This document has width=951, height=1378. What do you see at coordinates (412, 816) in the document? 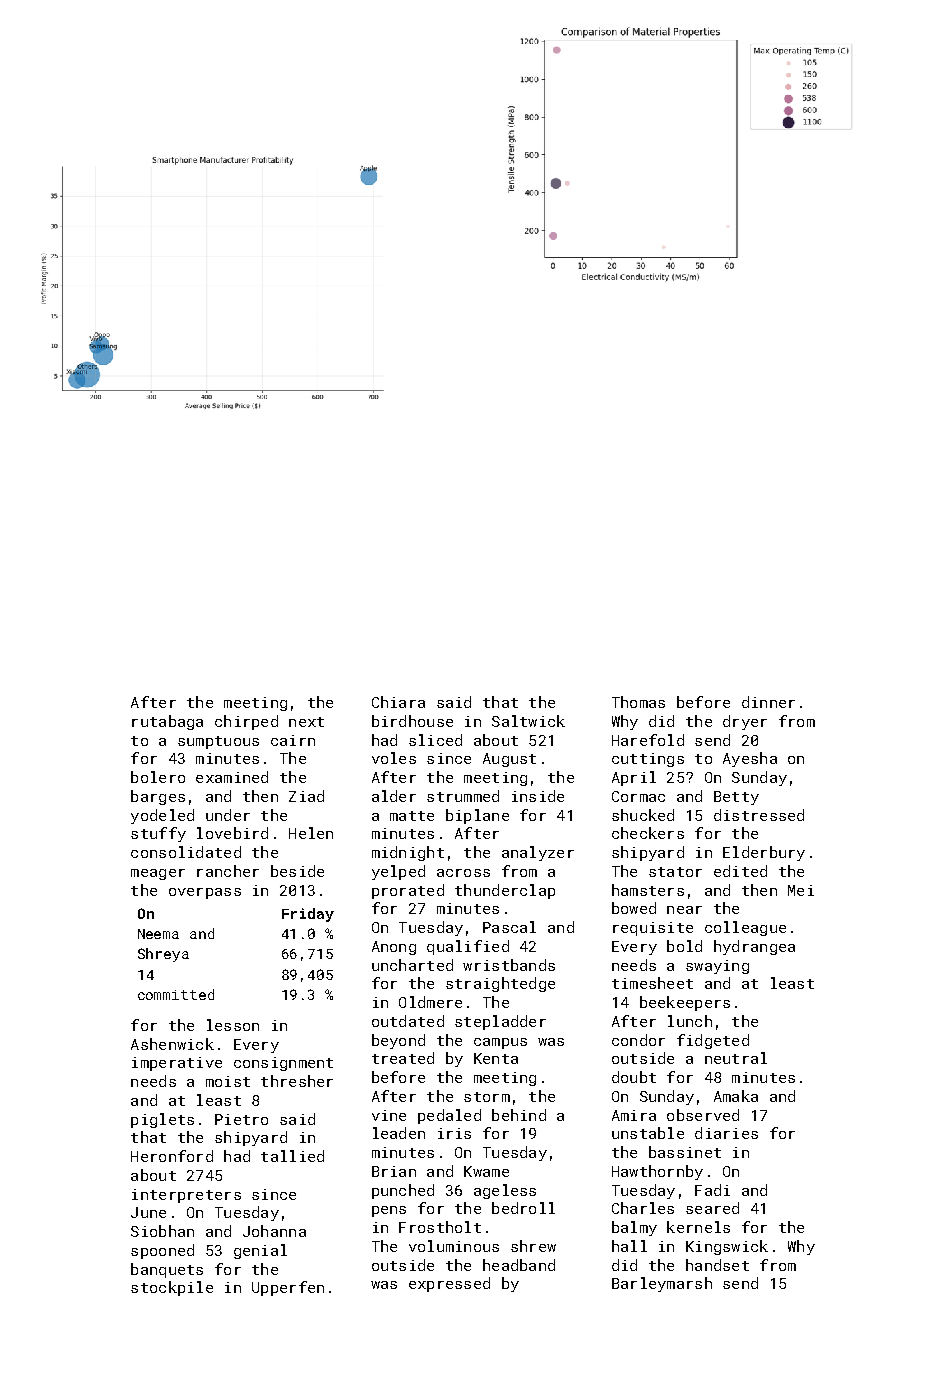
I see `matte` at bounding box center [412, 816].
